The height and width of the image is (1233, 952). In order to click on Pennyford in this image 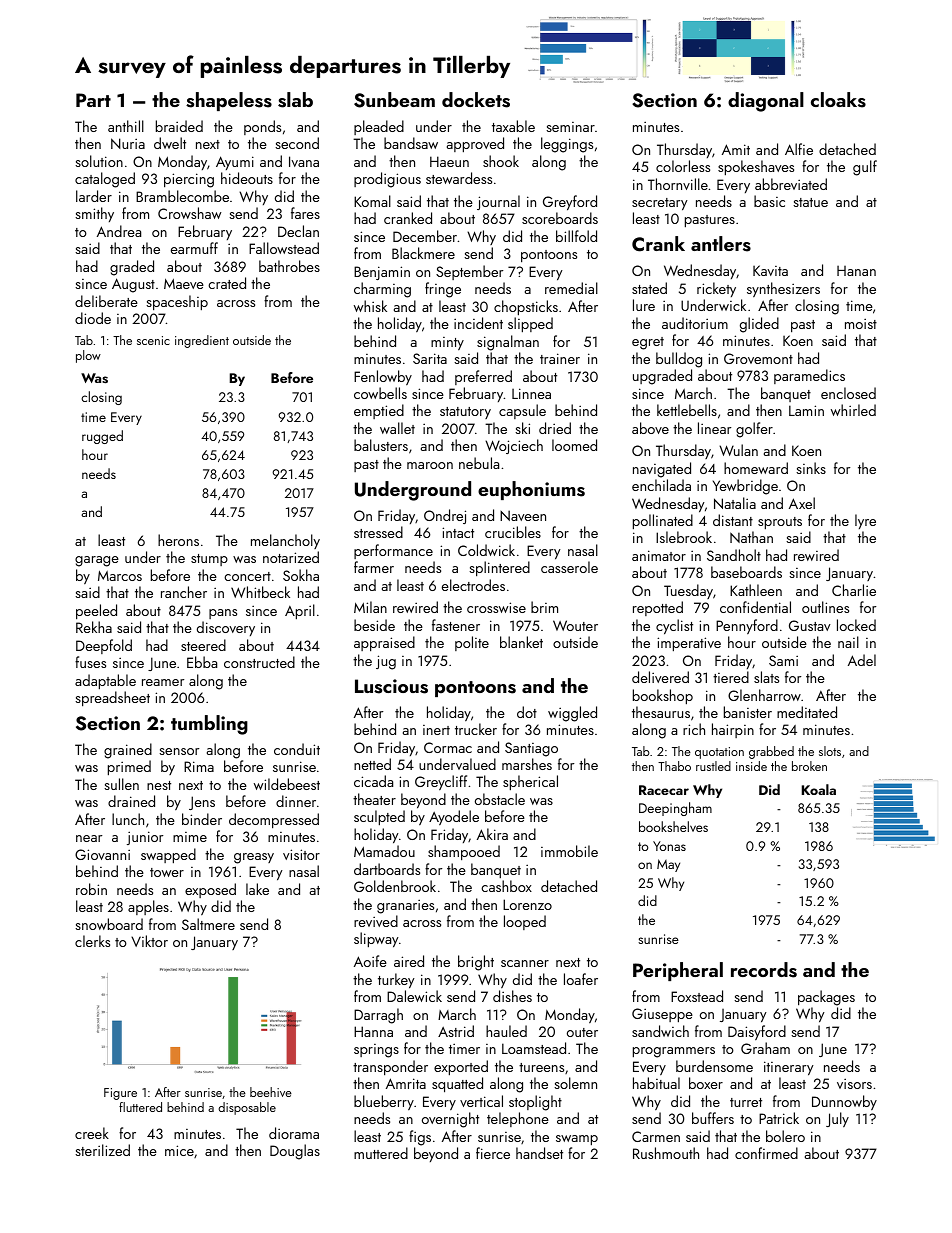, I will do `click(747, 626)`.
